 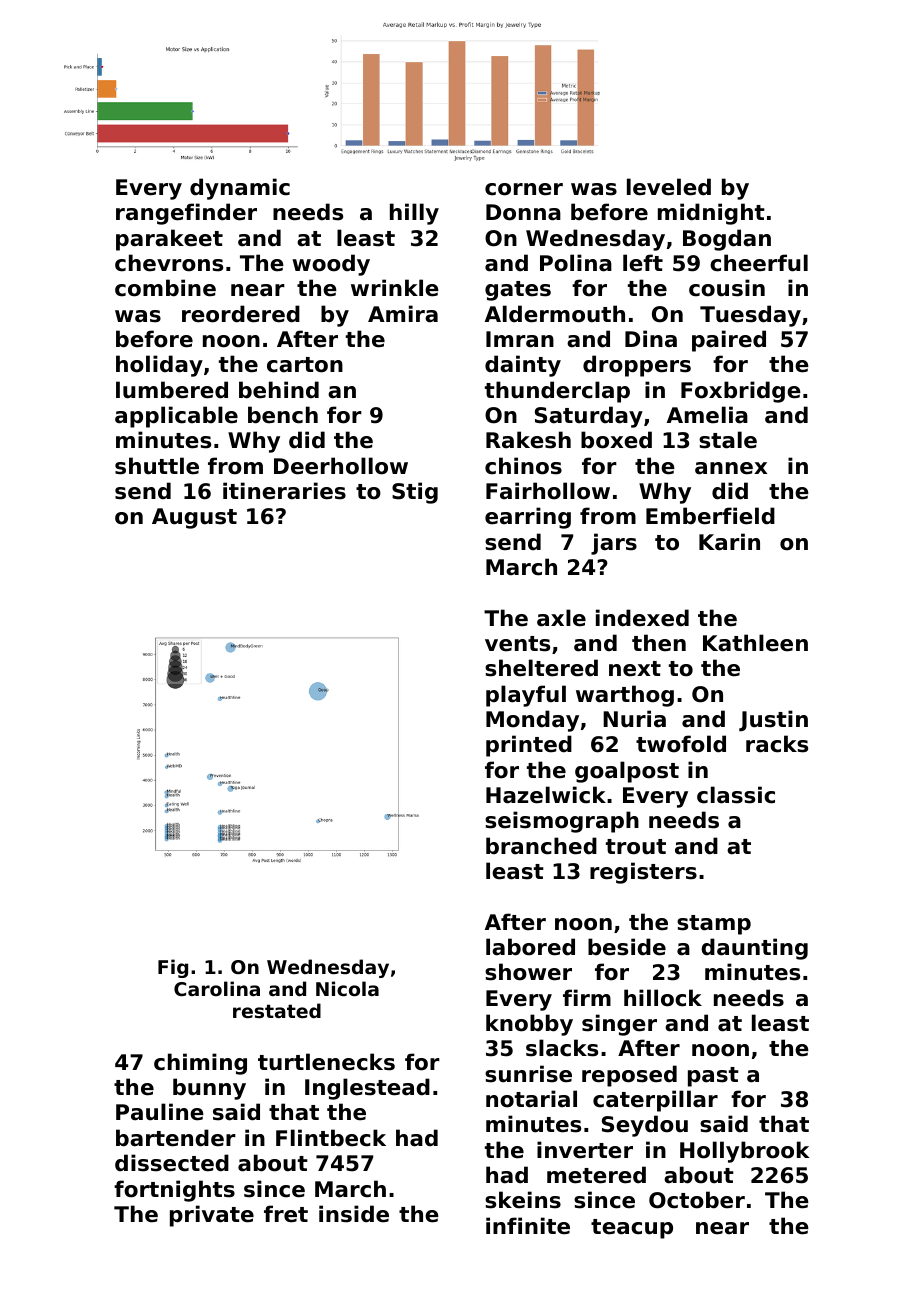 What do you see at coordinates (286, 1214) in the screenshot?
I see `fret` at bounding box center [286, 1214].
